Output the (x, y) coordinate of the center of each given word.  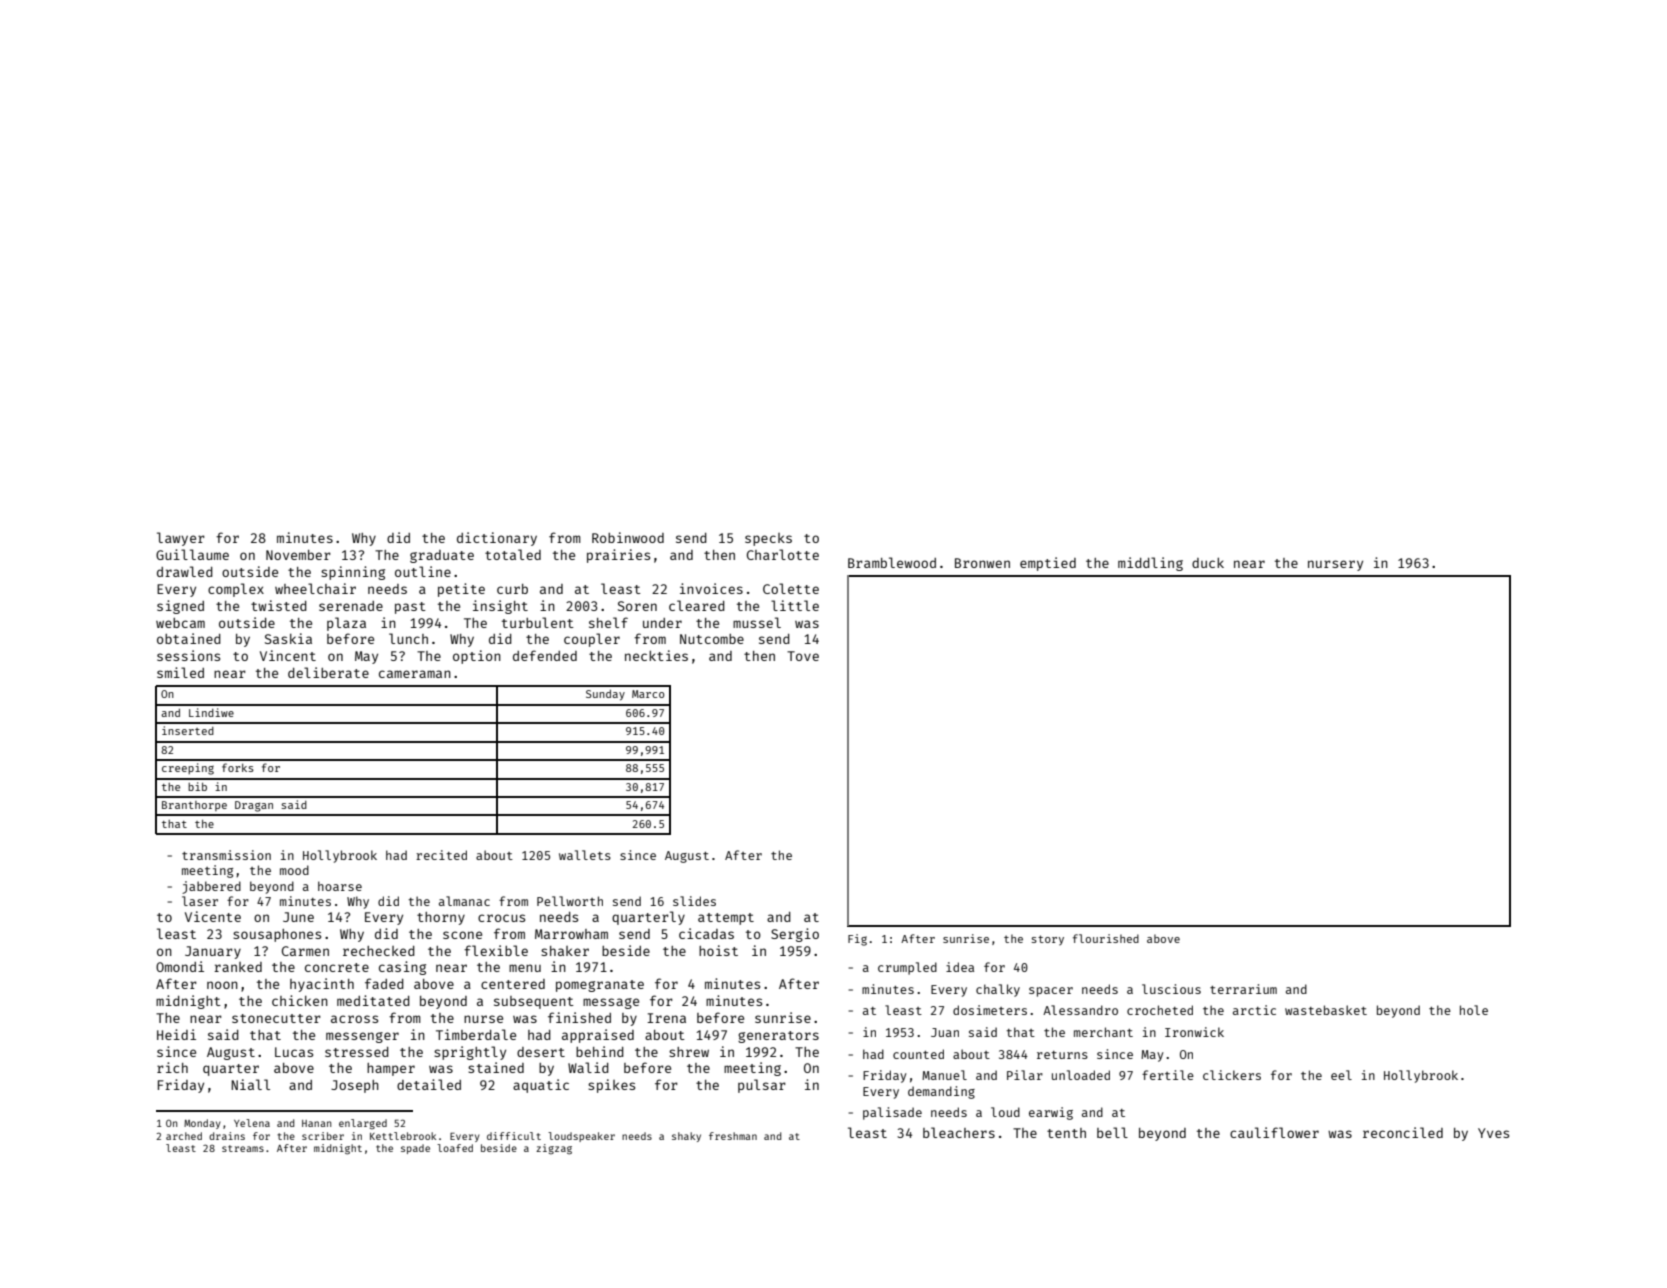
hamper (391, 1069)
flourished (1106, 938)
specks (768, 539)
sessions (188, 655)
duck (1208, 562)
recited (441, 855)
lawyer (181, 539)
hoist (718, 950)
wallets (585, 855)
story (1048, 940)
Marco (648, 694)
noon (222, 985)
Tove (803, 656)
